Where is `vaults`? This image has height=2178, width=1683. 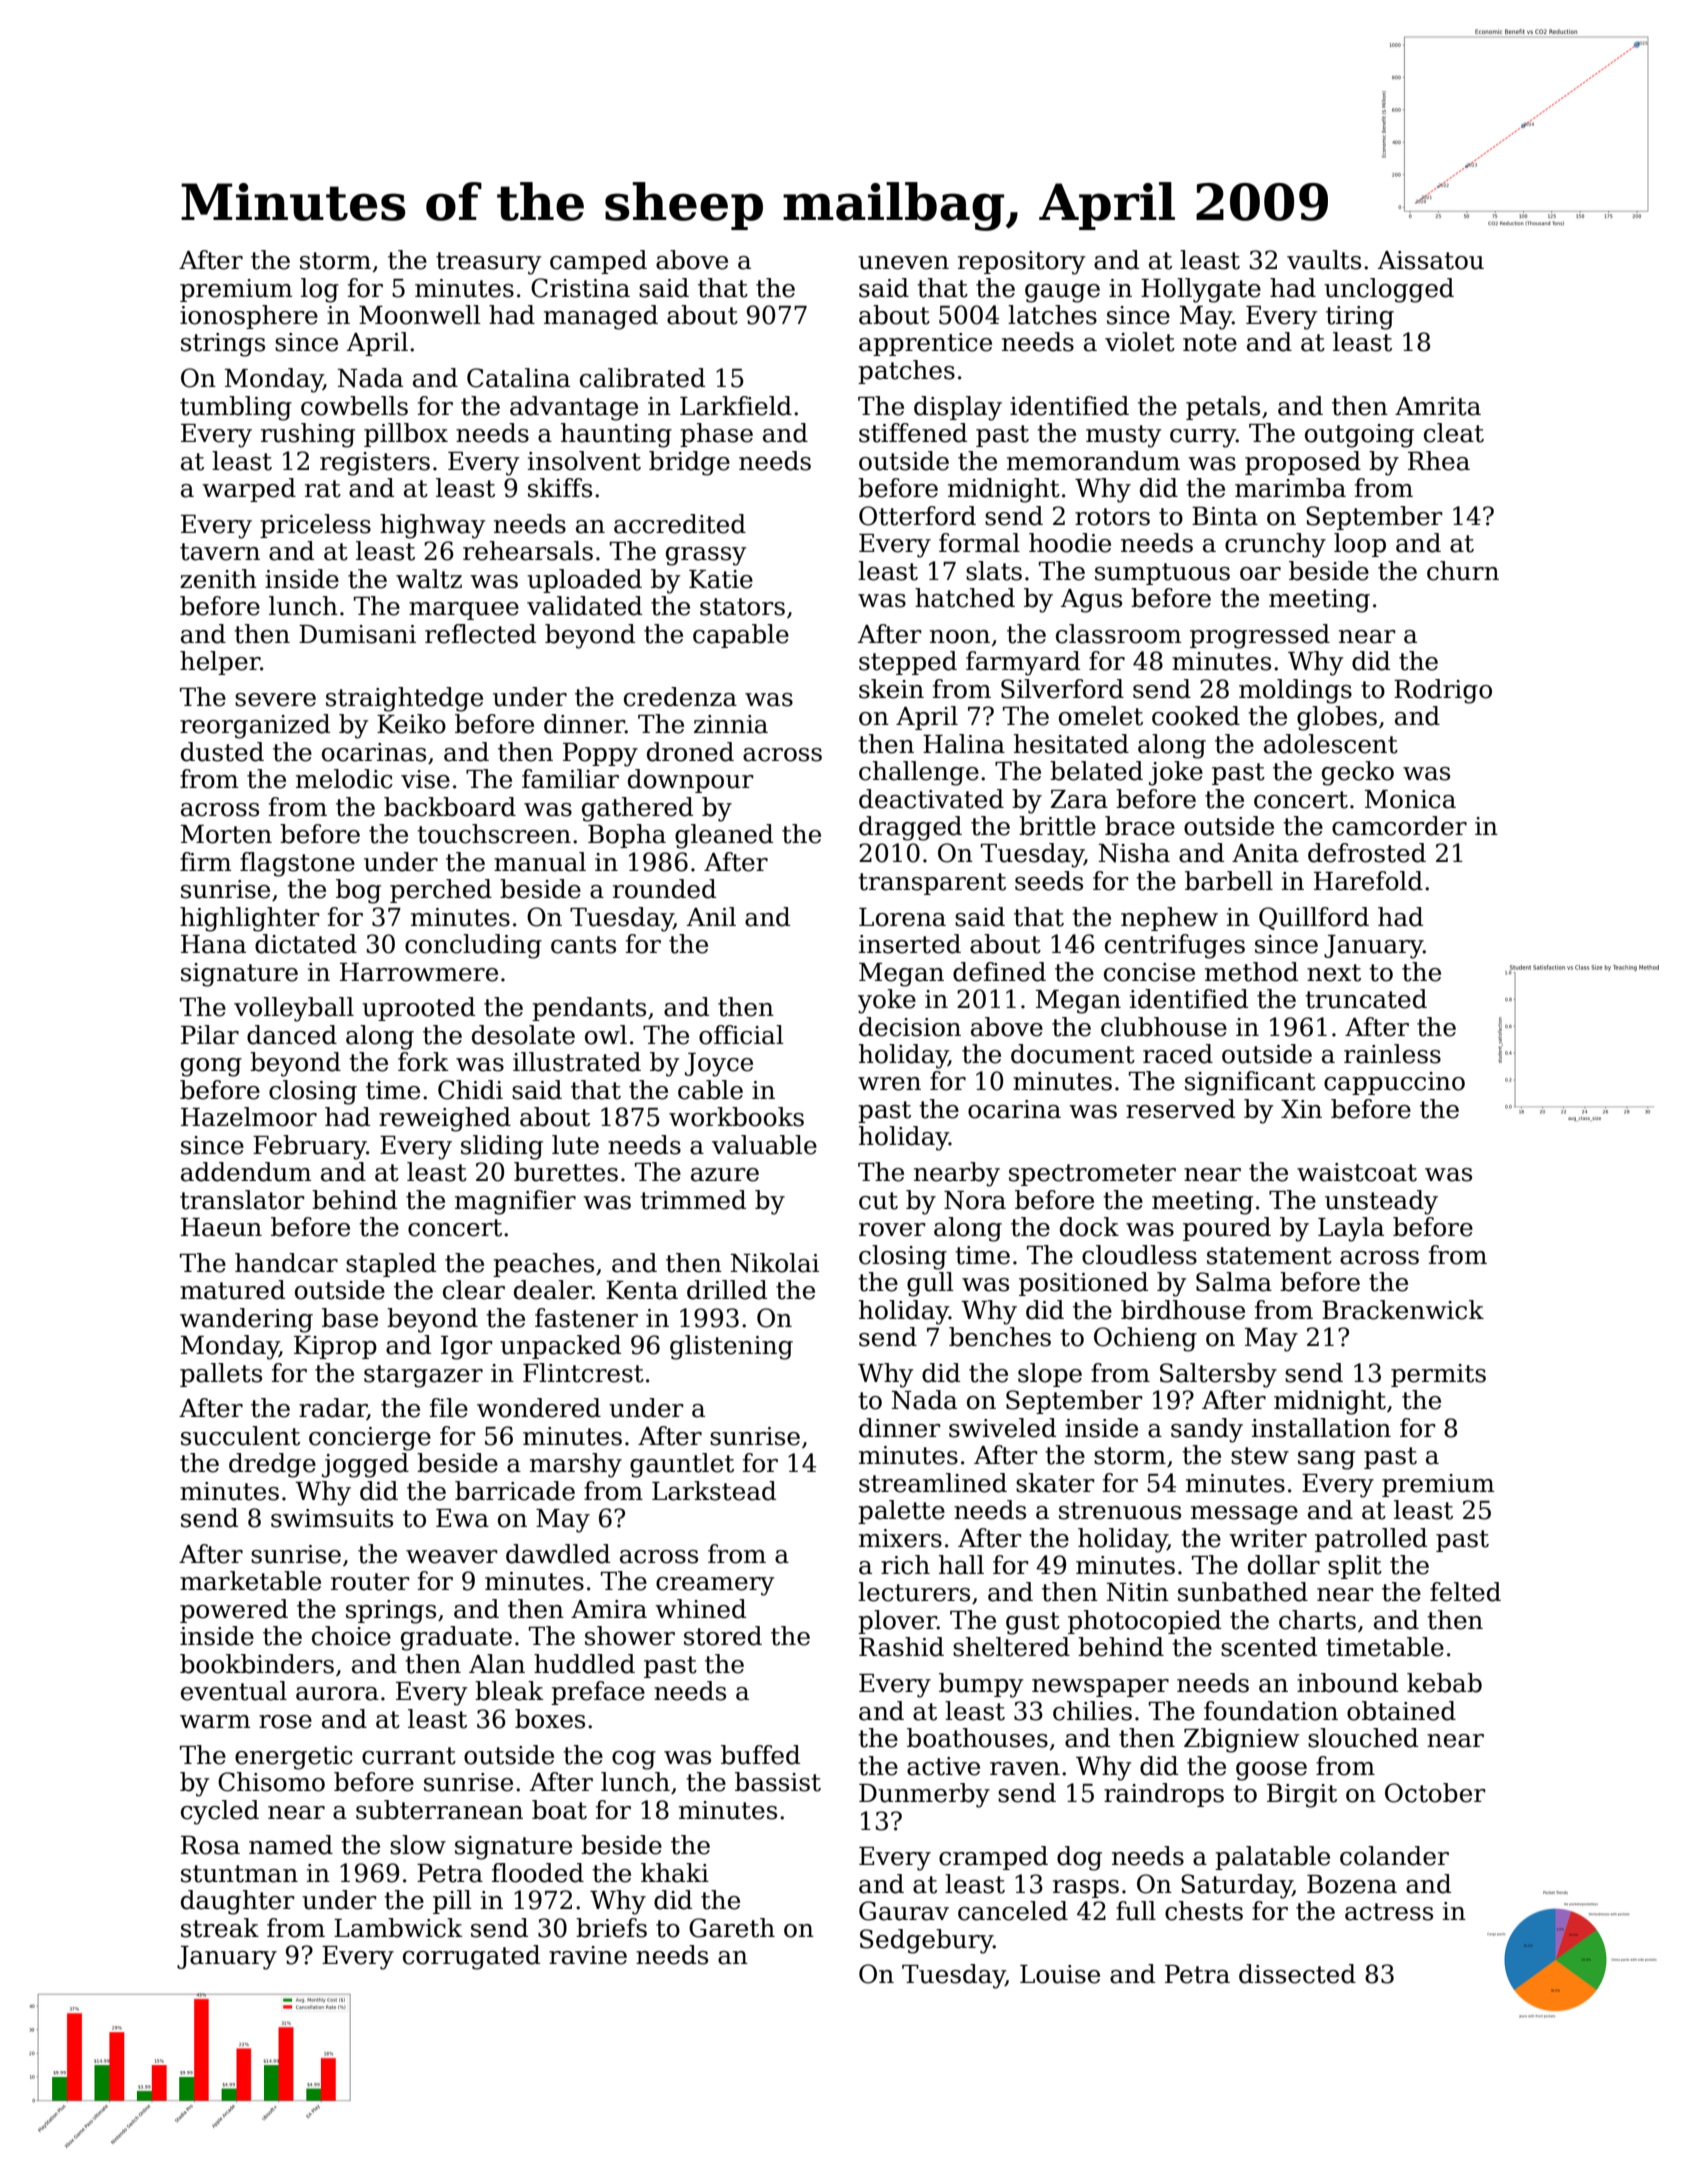 vaults is located at coordinates (1324, 260).
